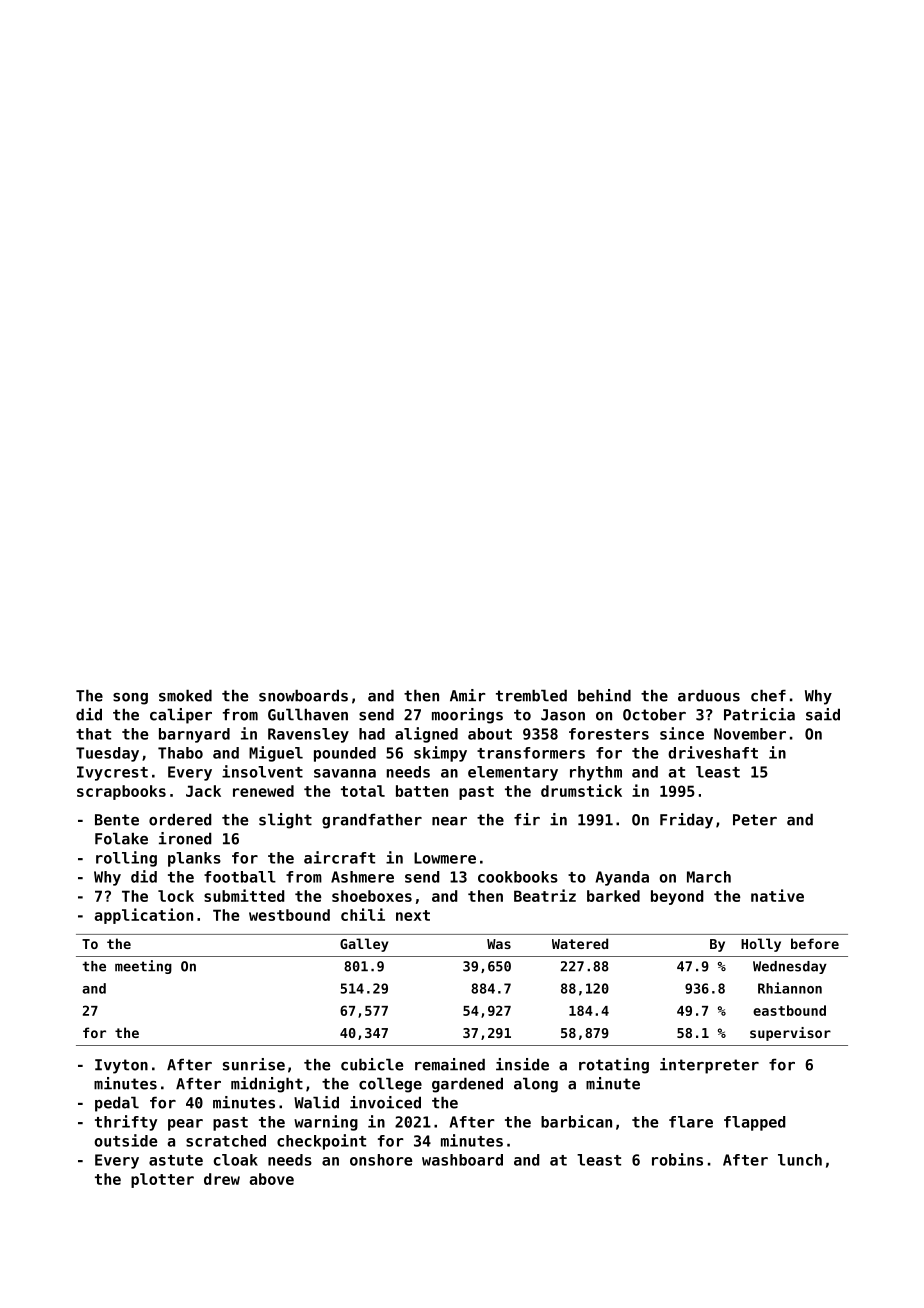 Image resolution: width=924 pixels, height=1308 pixels. What do you see at coordinates (185, 695) in the screenshot?
I see `smoked` at bounding box center [185, 695].
